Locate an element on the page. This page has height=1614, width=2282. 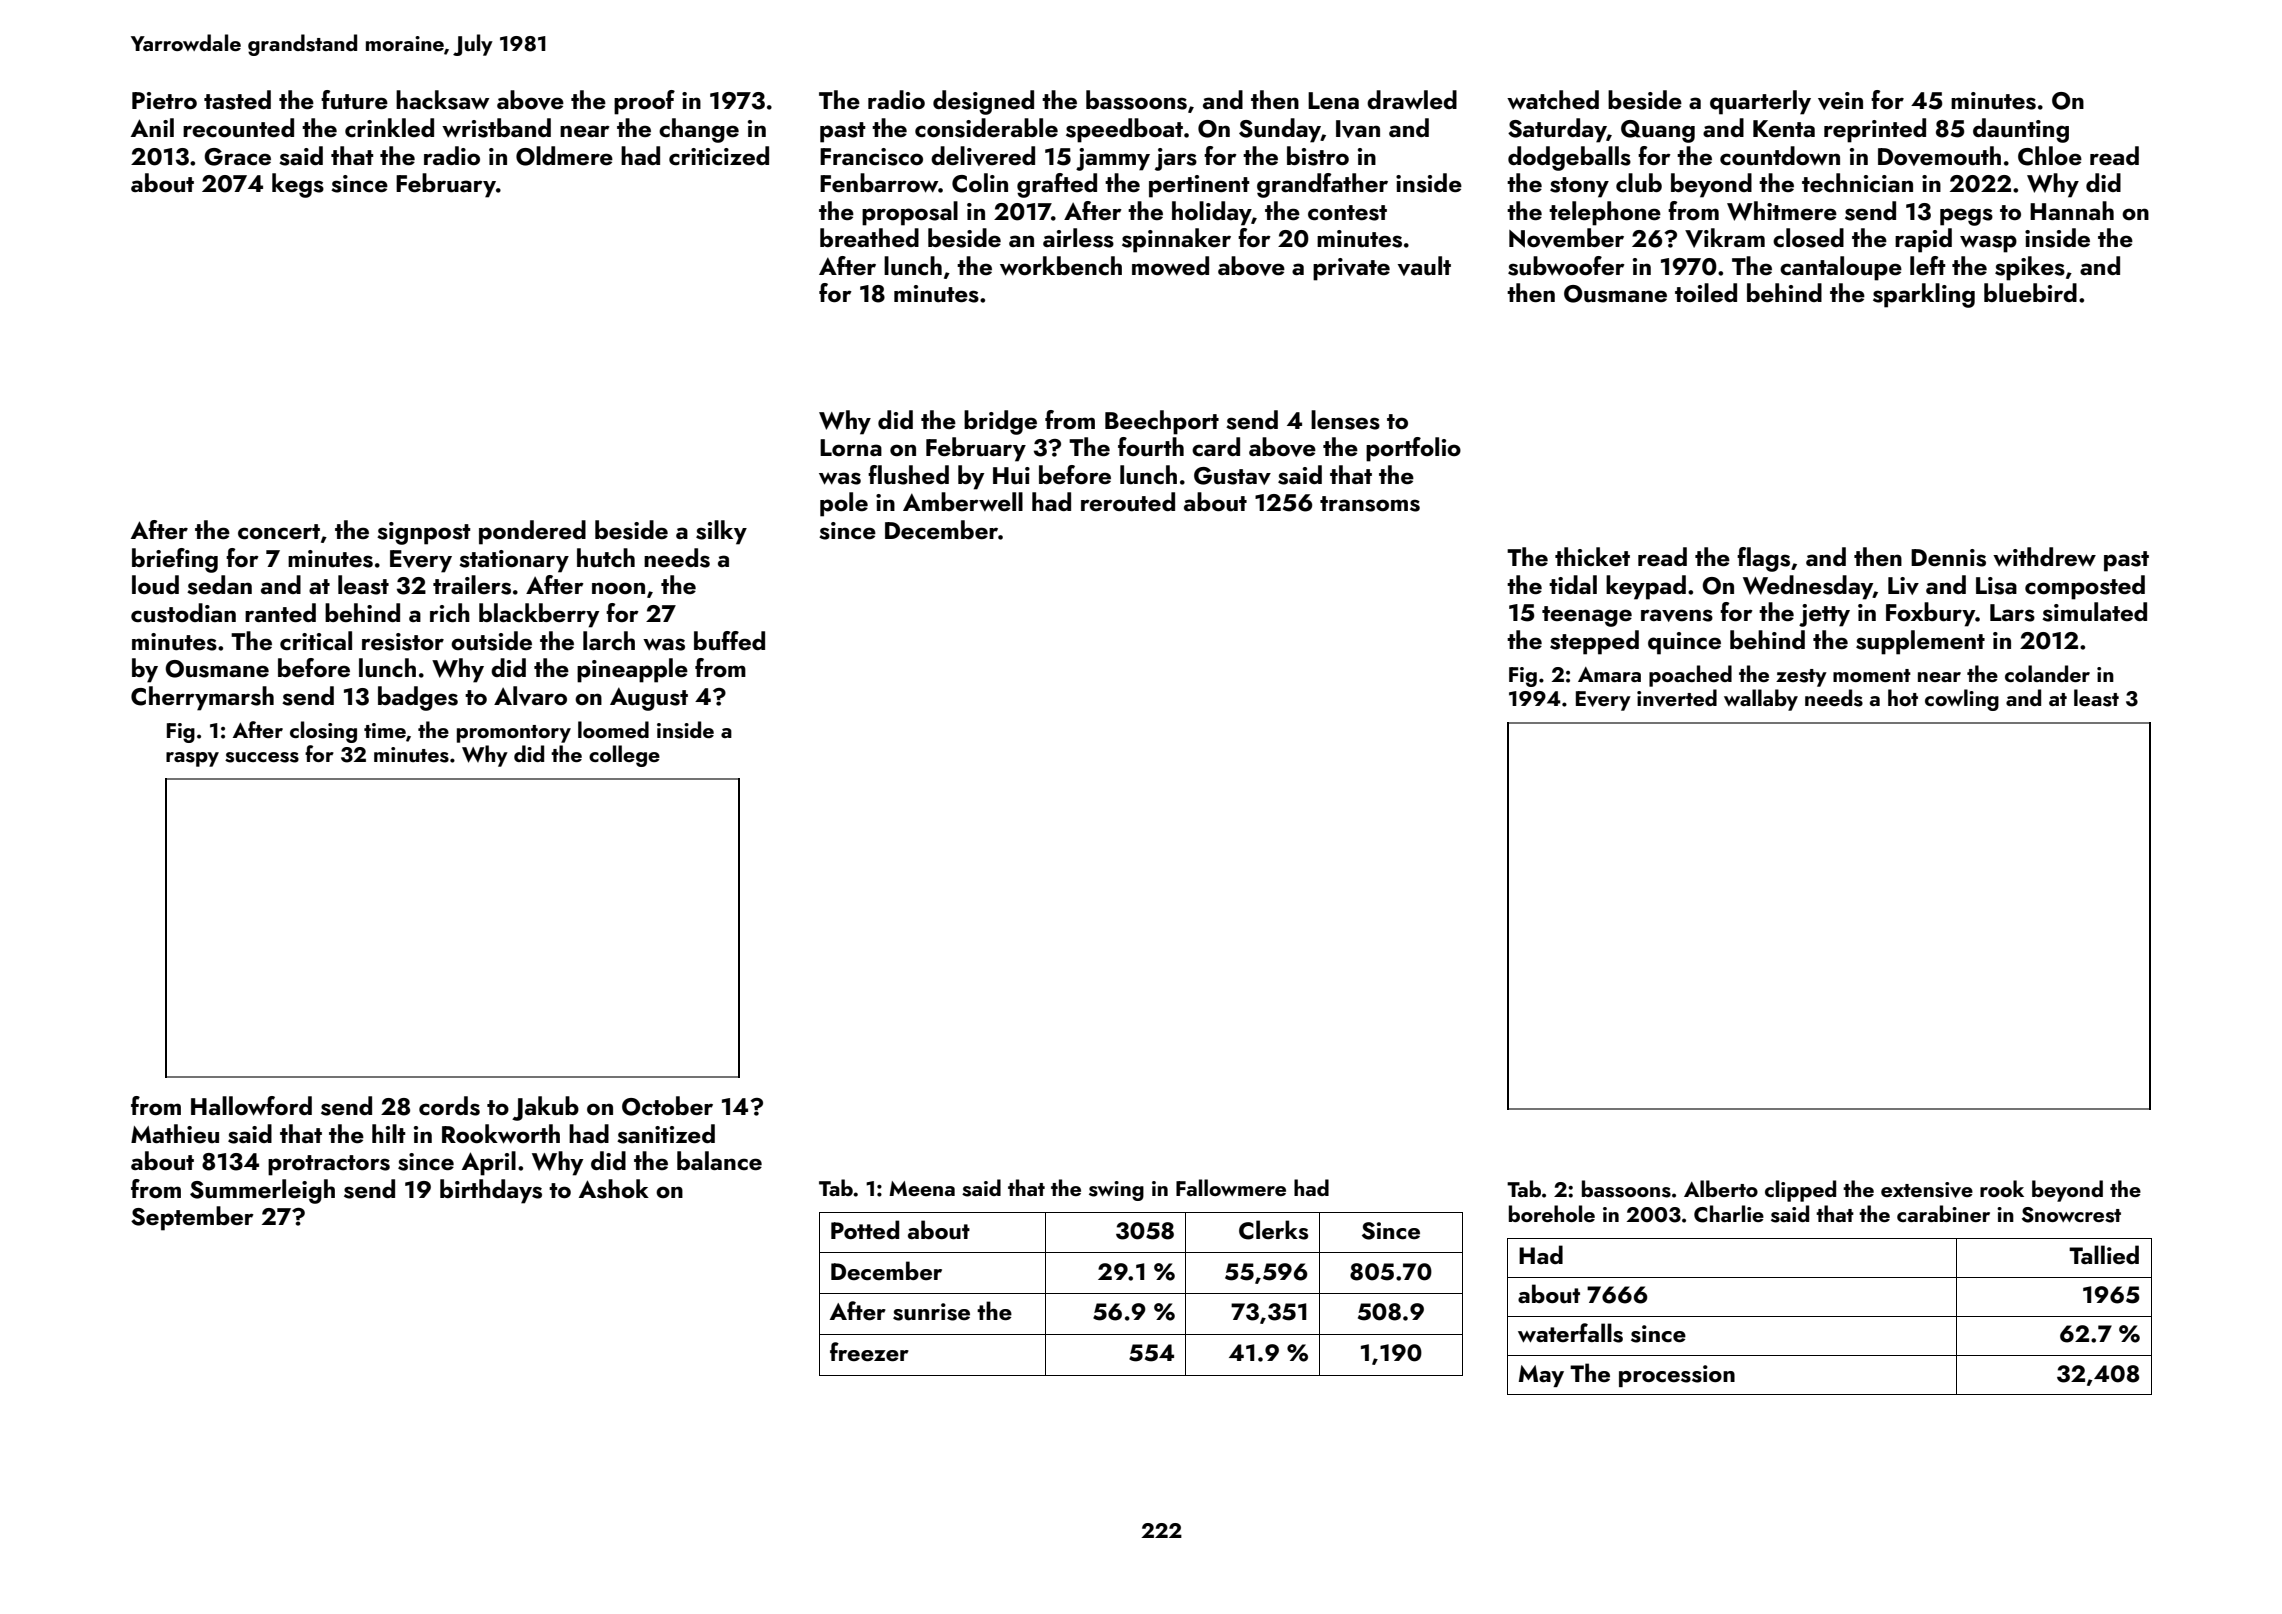
designed is located at coordinates (983, 102).
